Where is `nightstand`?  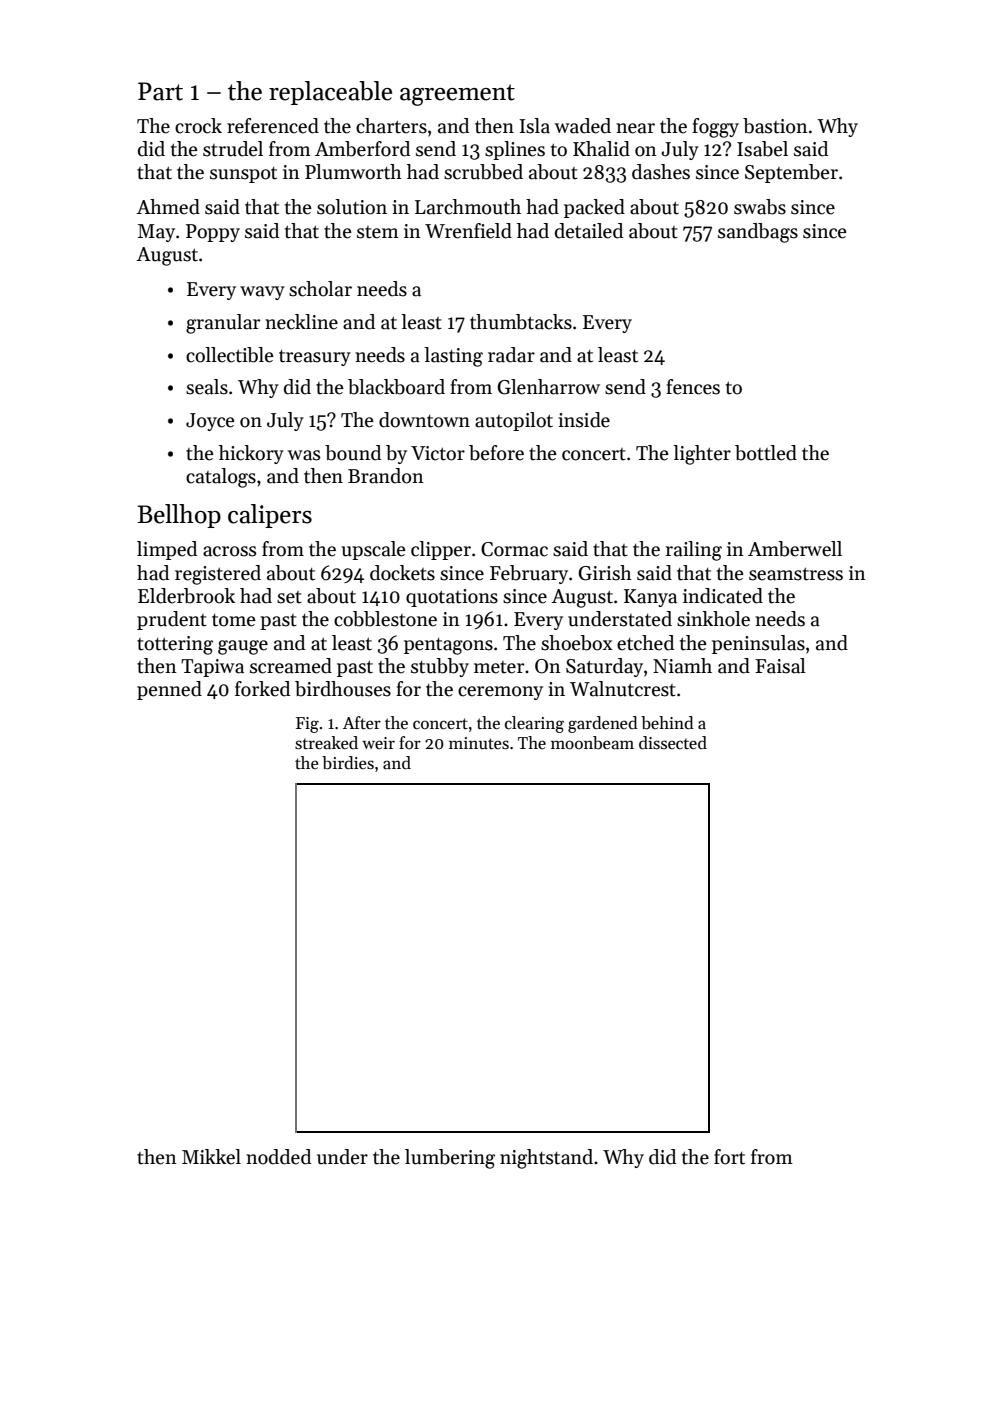 nightstand is located at coordinates (546, 1159).
